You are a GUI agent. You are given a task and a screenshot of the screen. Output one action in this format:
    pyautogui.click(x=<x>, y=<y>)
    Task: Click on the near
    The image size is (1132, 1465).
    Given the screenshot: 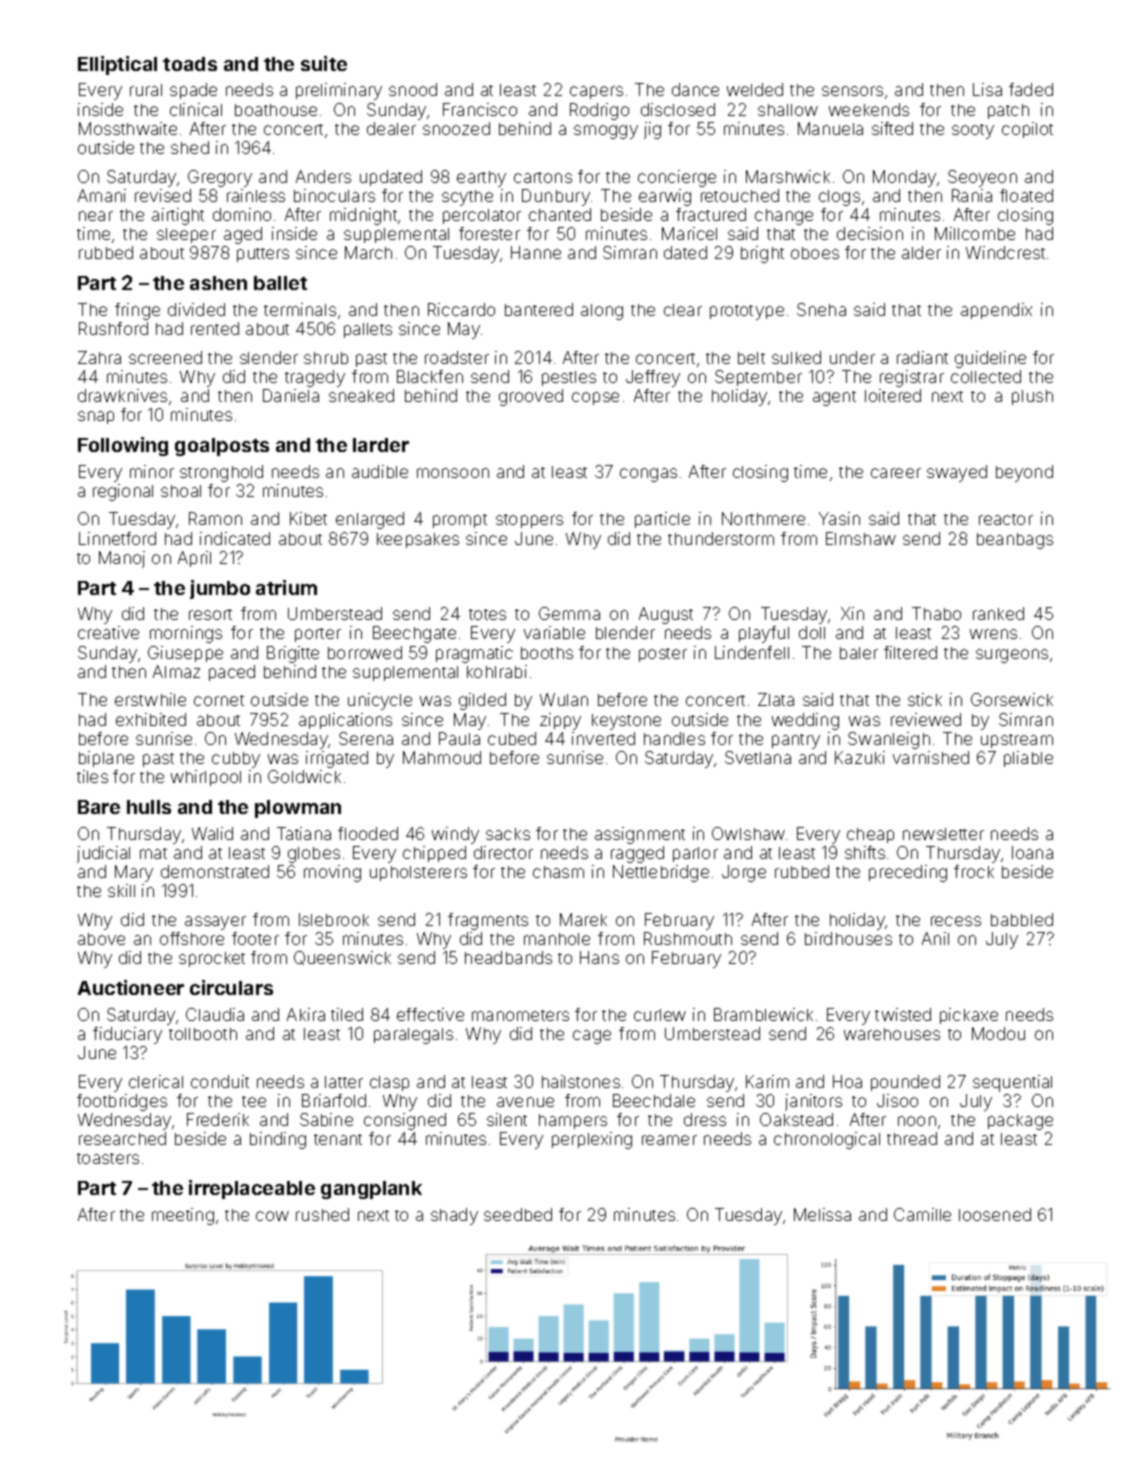 What is the action you would take?
    pyautogui.click(x=96, y=216)
